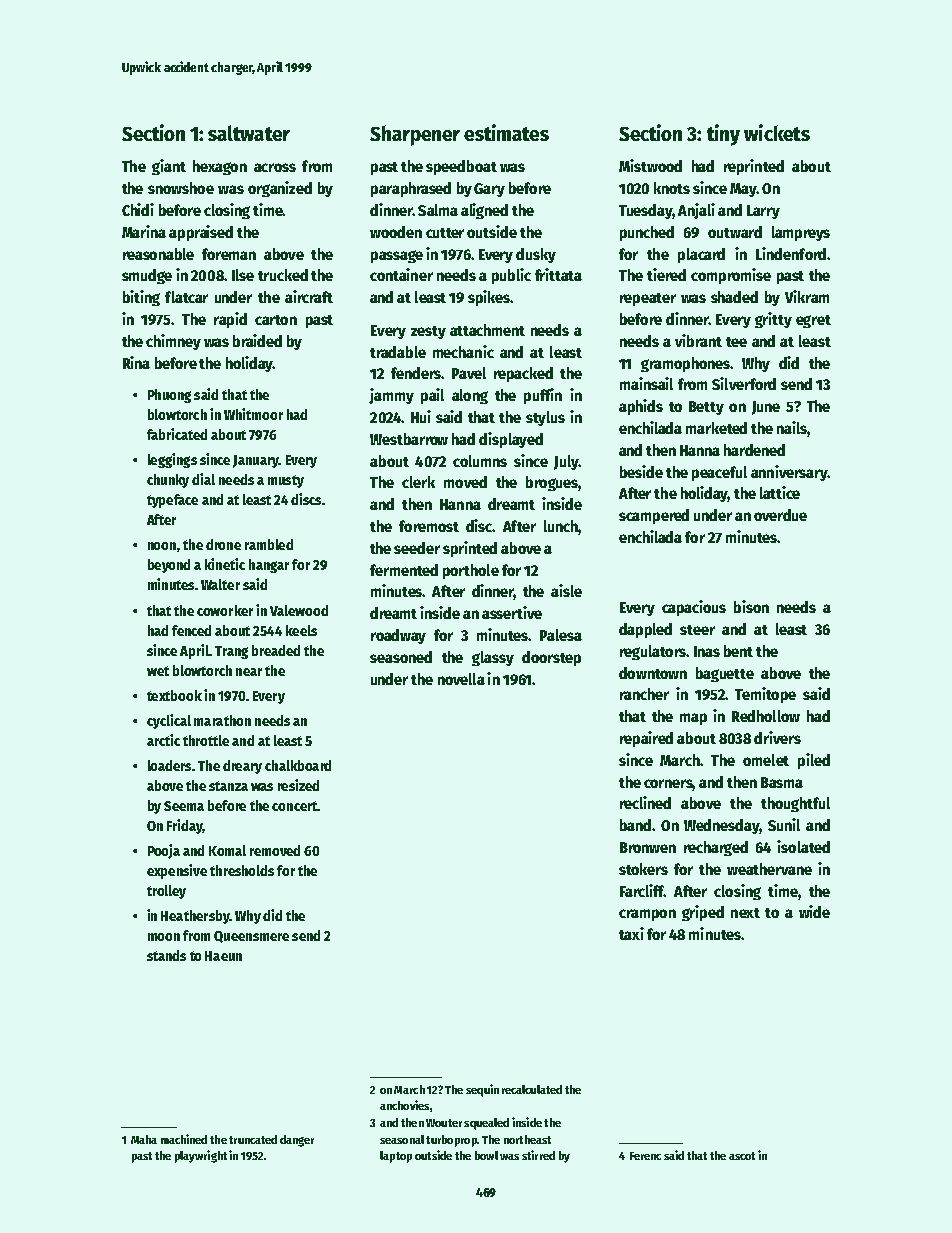 This screenshot has width=952, height=1233. What do you see at coordinates (172, 460) in the screenshot?
I see `leggings` at bounding box center [172, 460].
